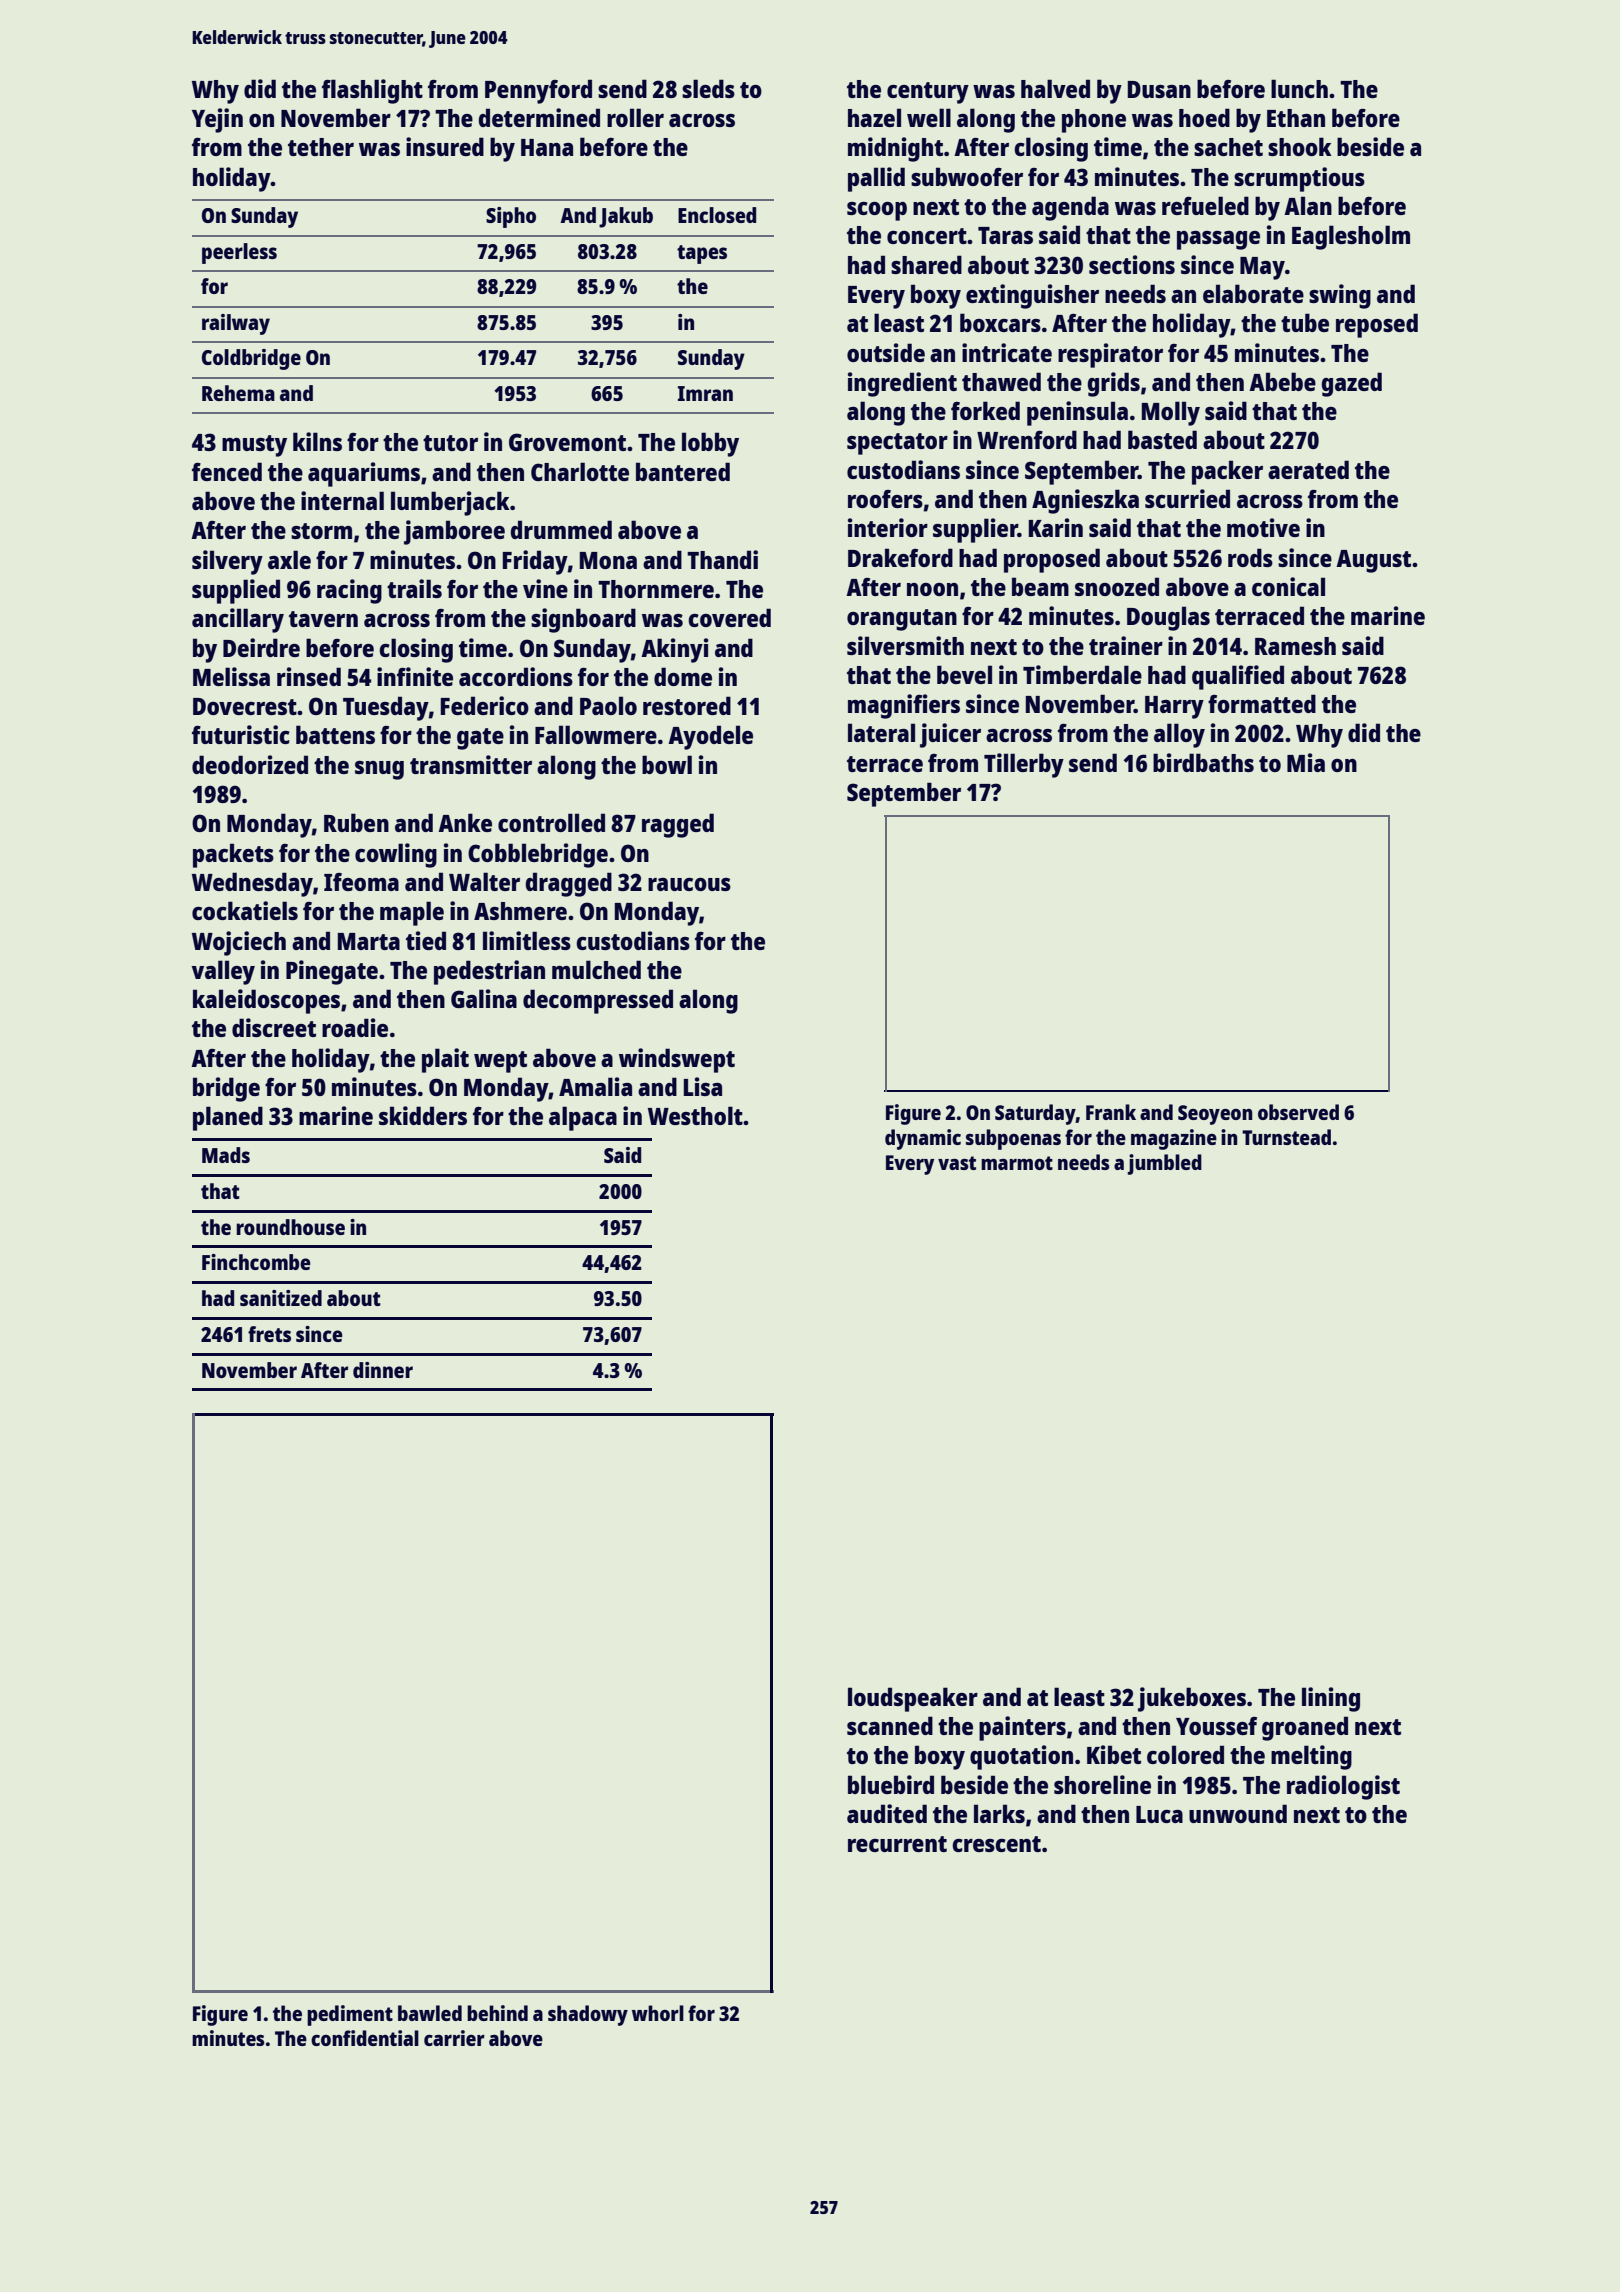  Describe the element at coordinates (1306, 762) in the page. I see `Mia` at that location.
